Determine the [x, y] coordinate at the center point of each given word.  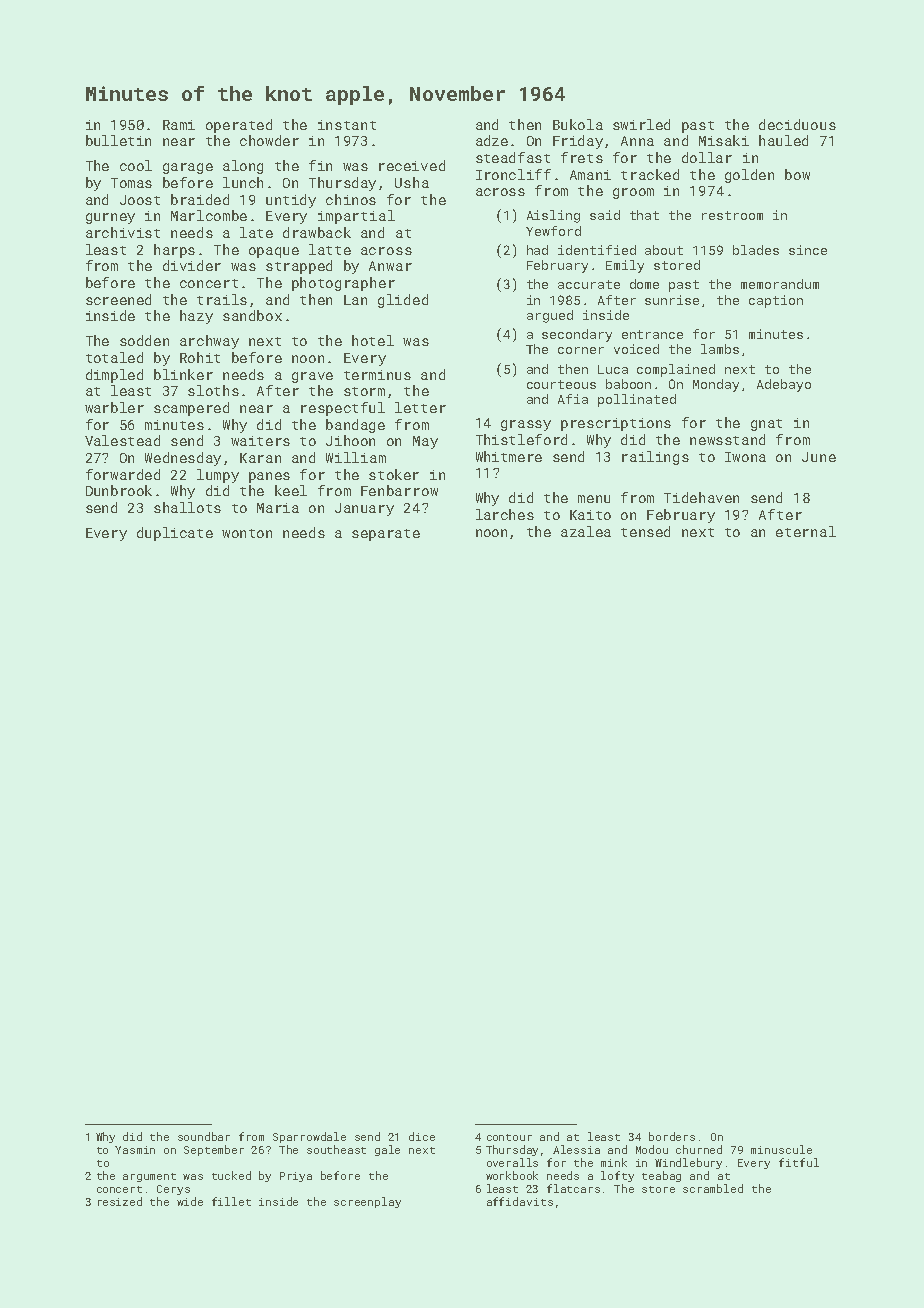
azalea [586, 531]
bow [797, 174]
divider [192, 265]
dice [422, 1136]
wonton [247, 533]
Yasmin [135, 1150]
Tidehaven [701, 497]
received [412, 165]
